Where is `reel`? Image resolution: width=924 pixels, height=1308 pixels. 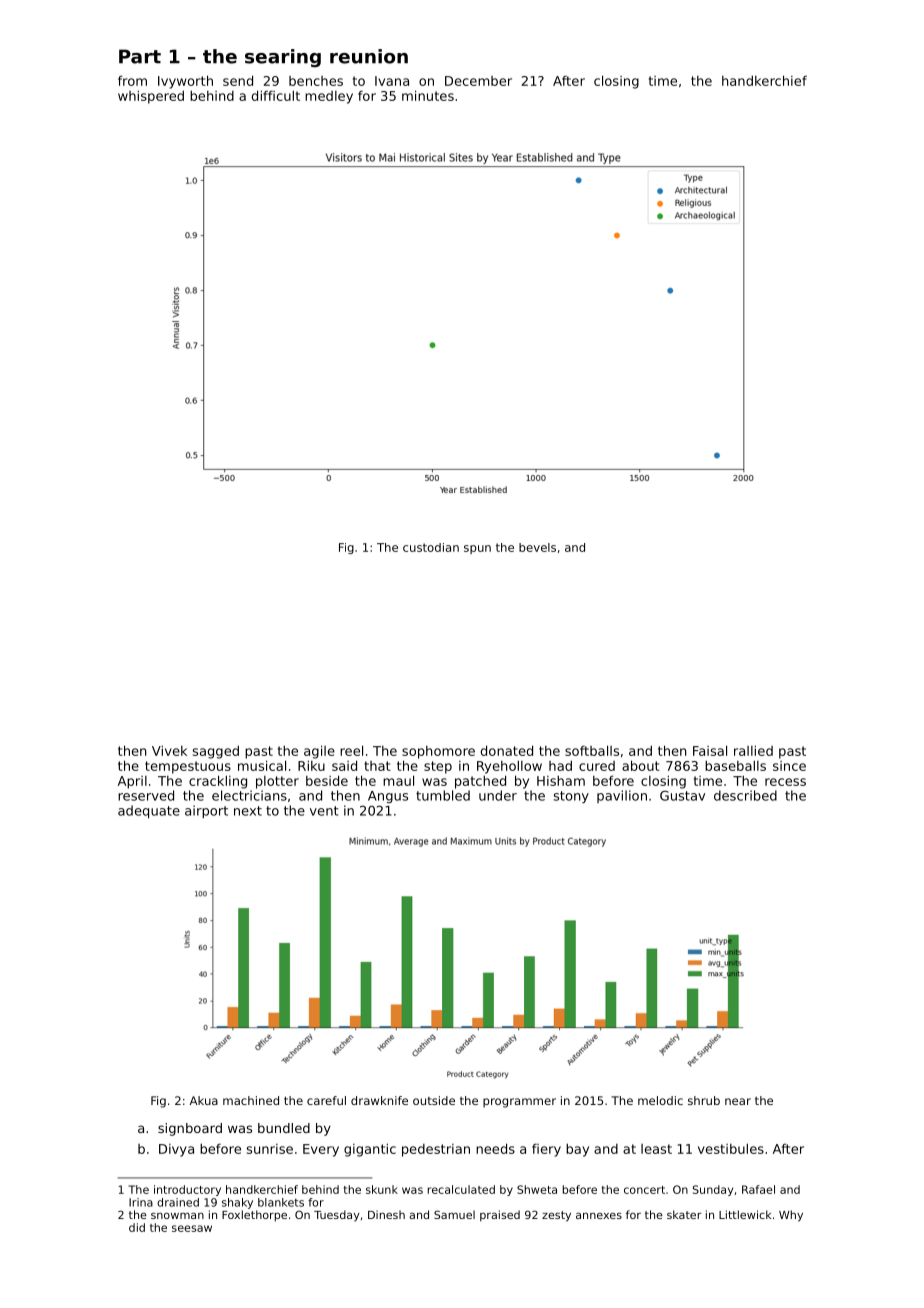 reel is located at coordinates (351, 750).
